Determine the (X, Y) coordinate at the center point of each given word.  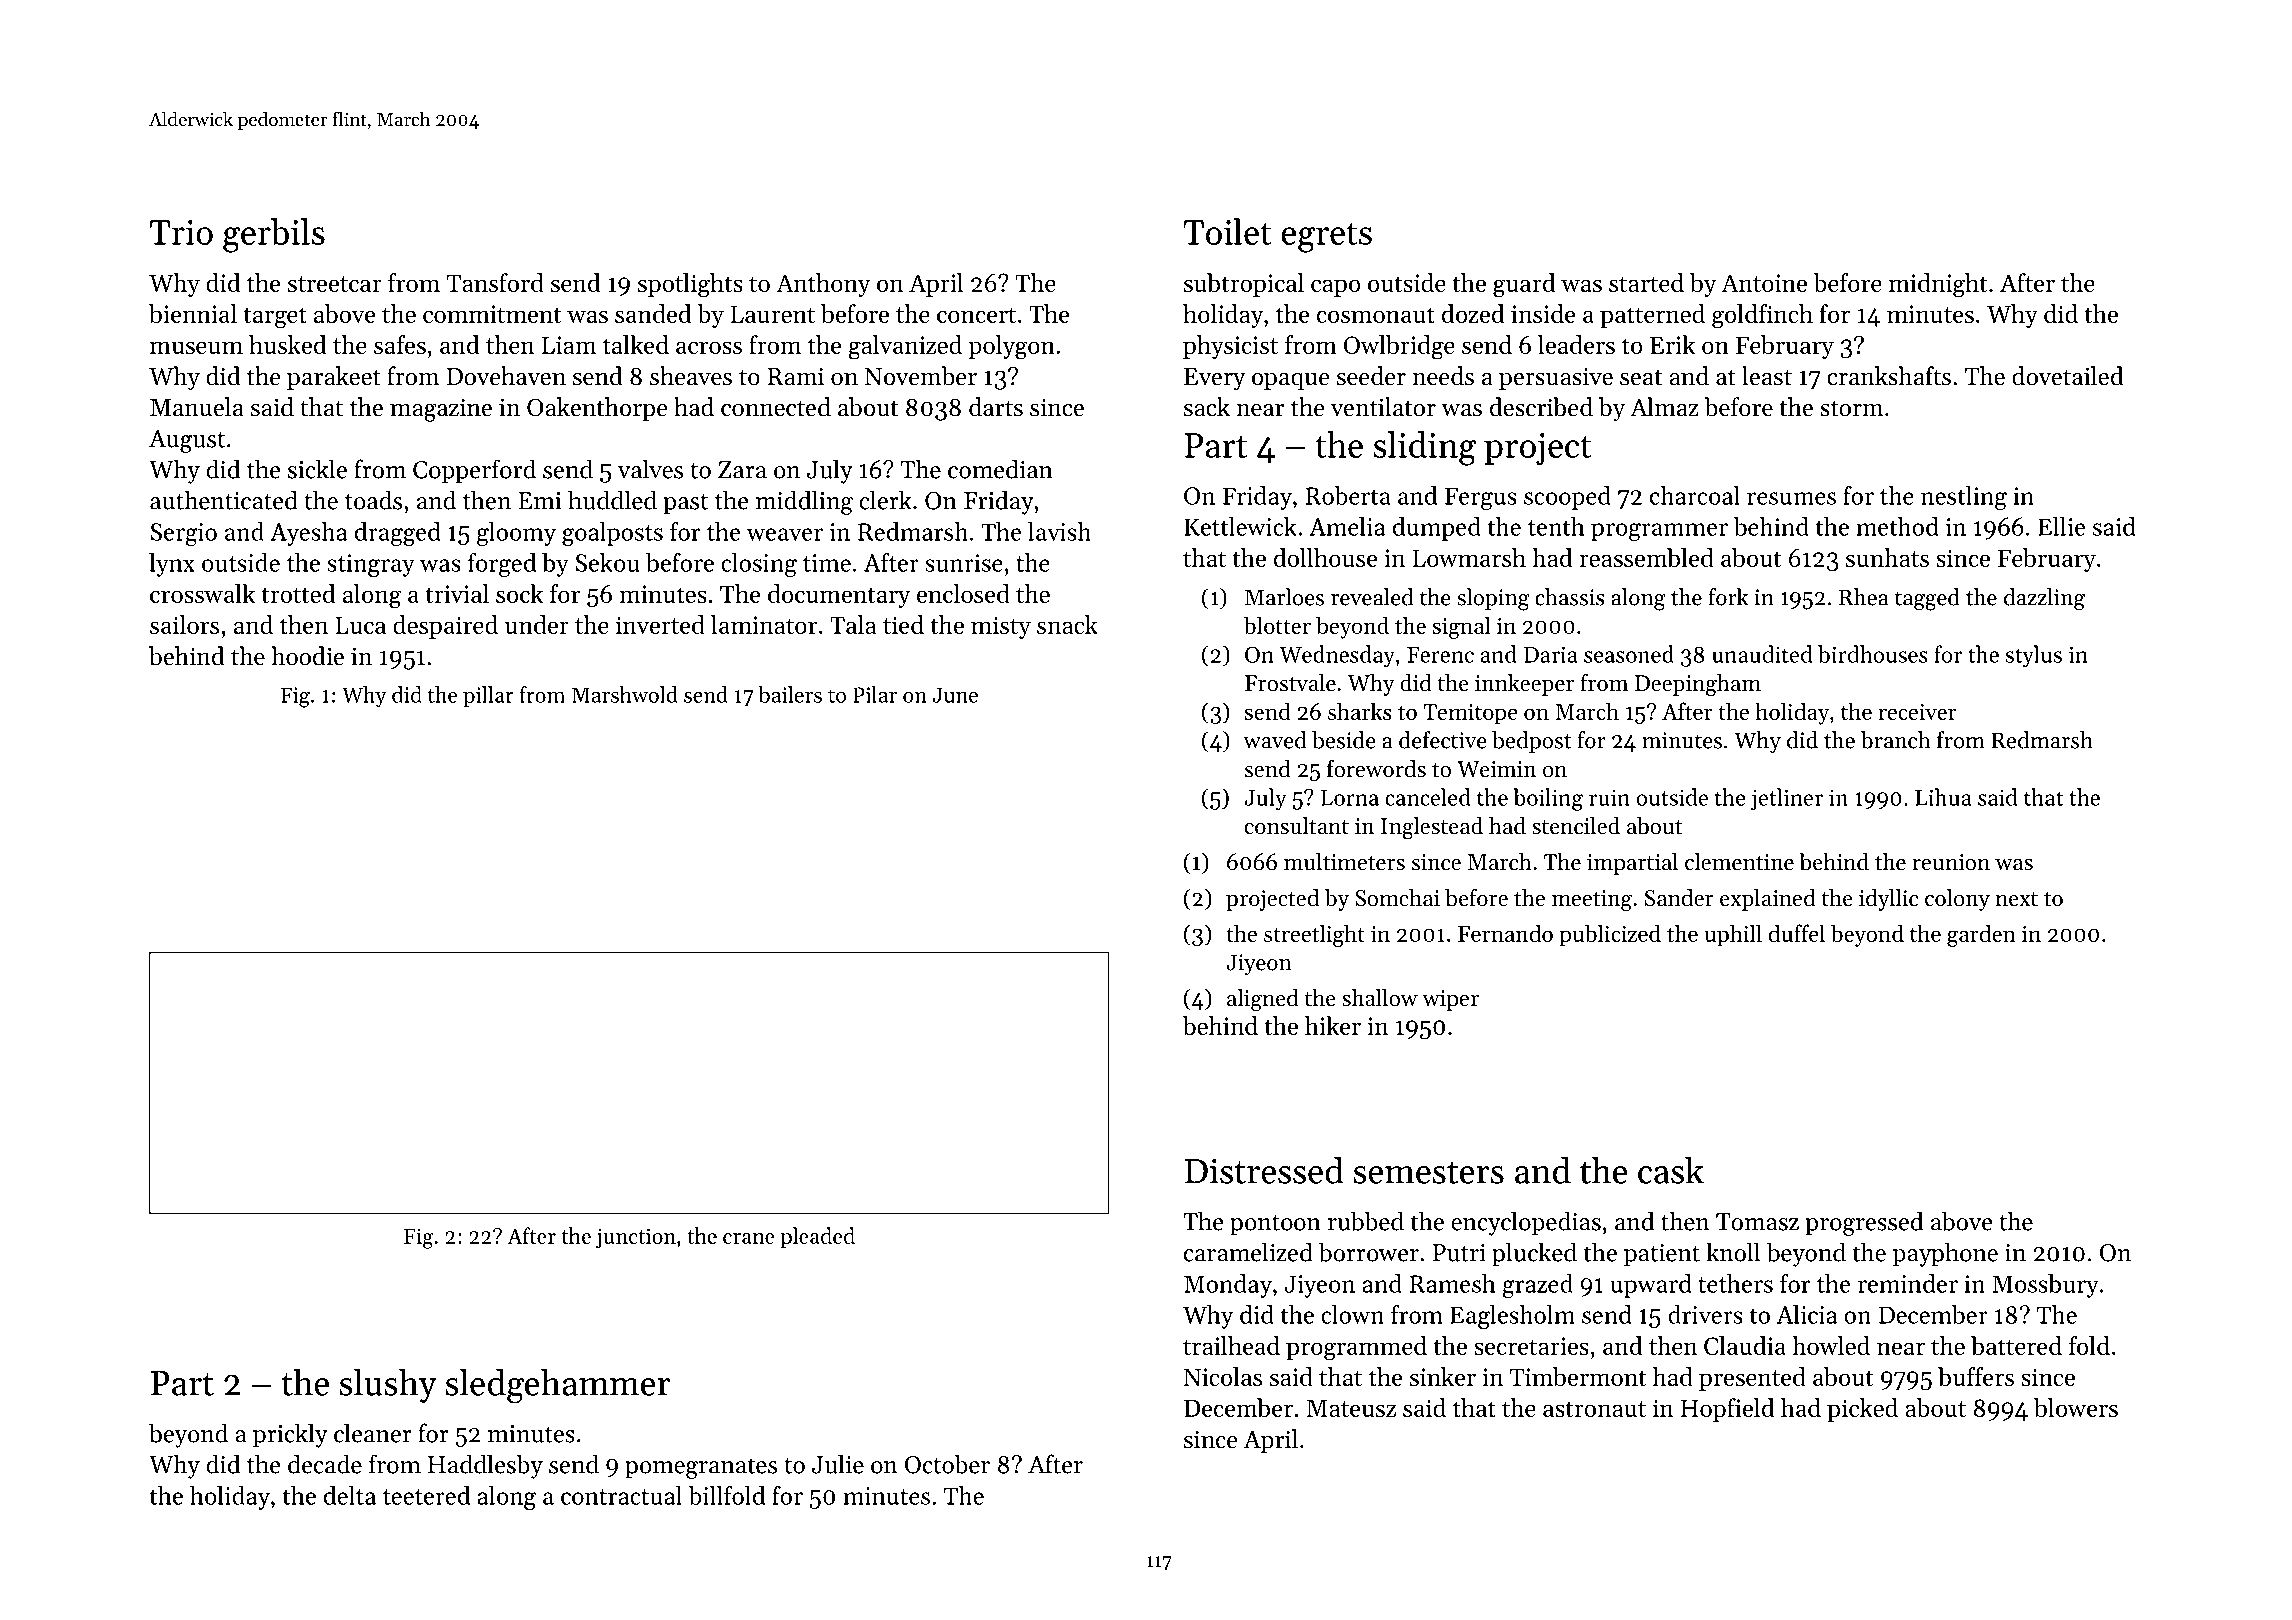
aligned (1263, 1000)
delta (350, 1495)
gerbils (274, 235)
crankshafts (1889, 376)
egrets (1326, 237)
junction (636, 1238)
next (2016, 899)
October (947, 1464)
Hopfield (1727, 1410)
